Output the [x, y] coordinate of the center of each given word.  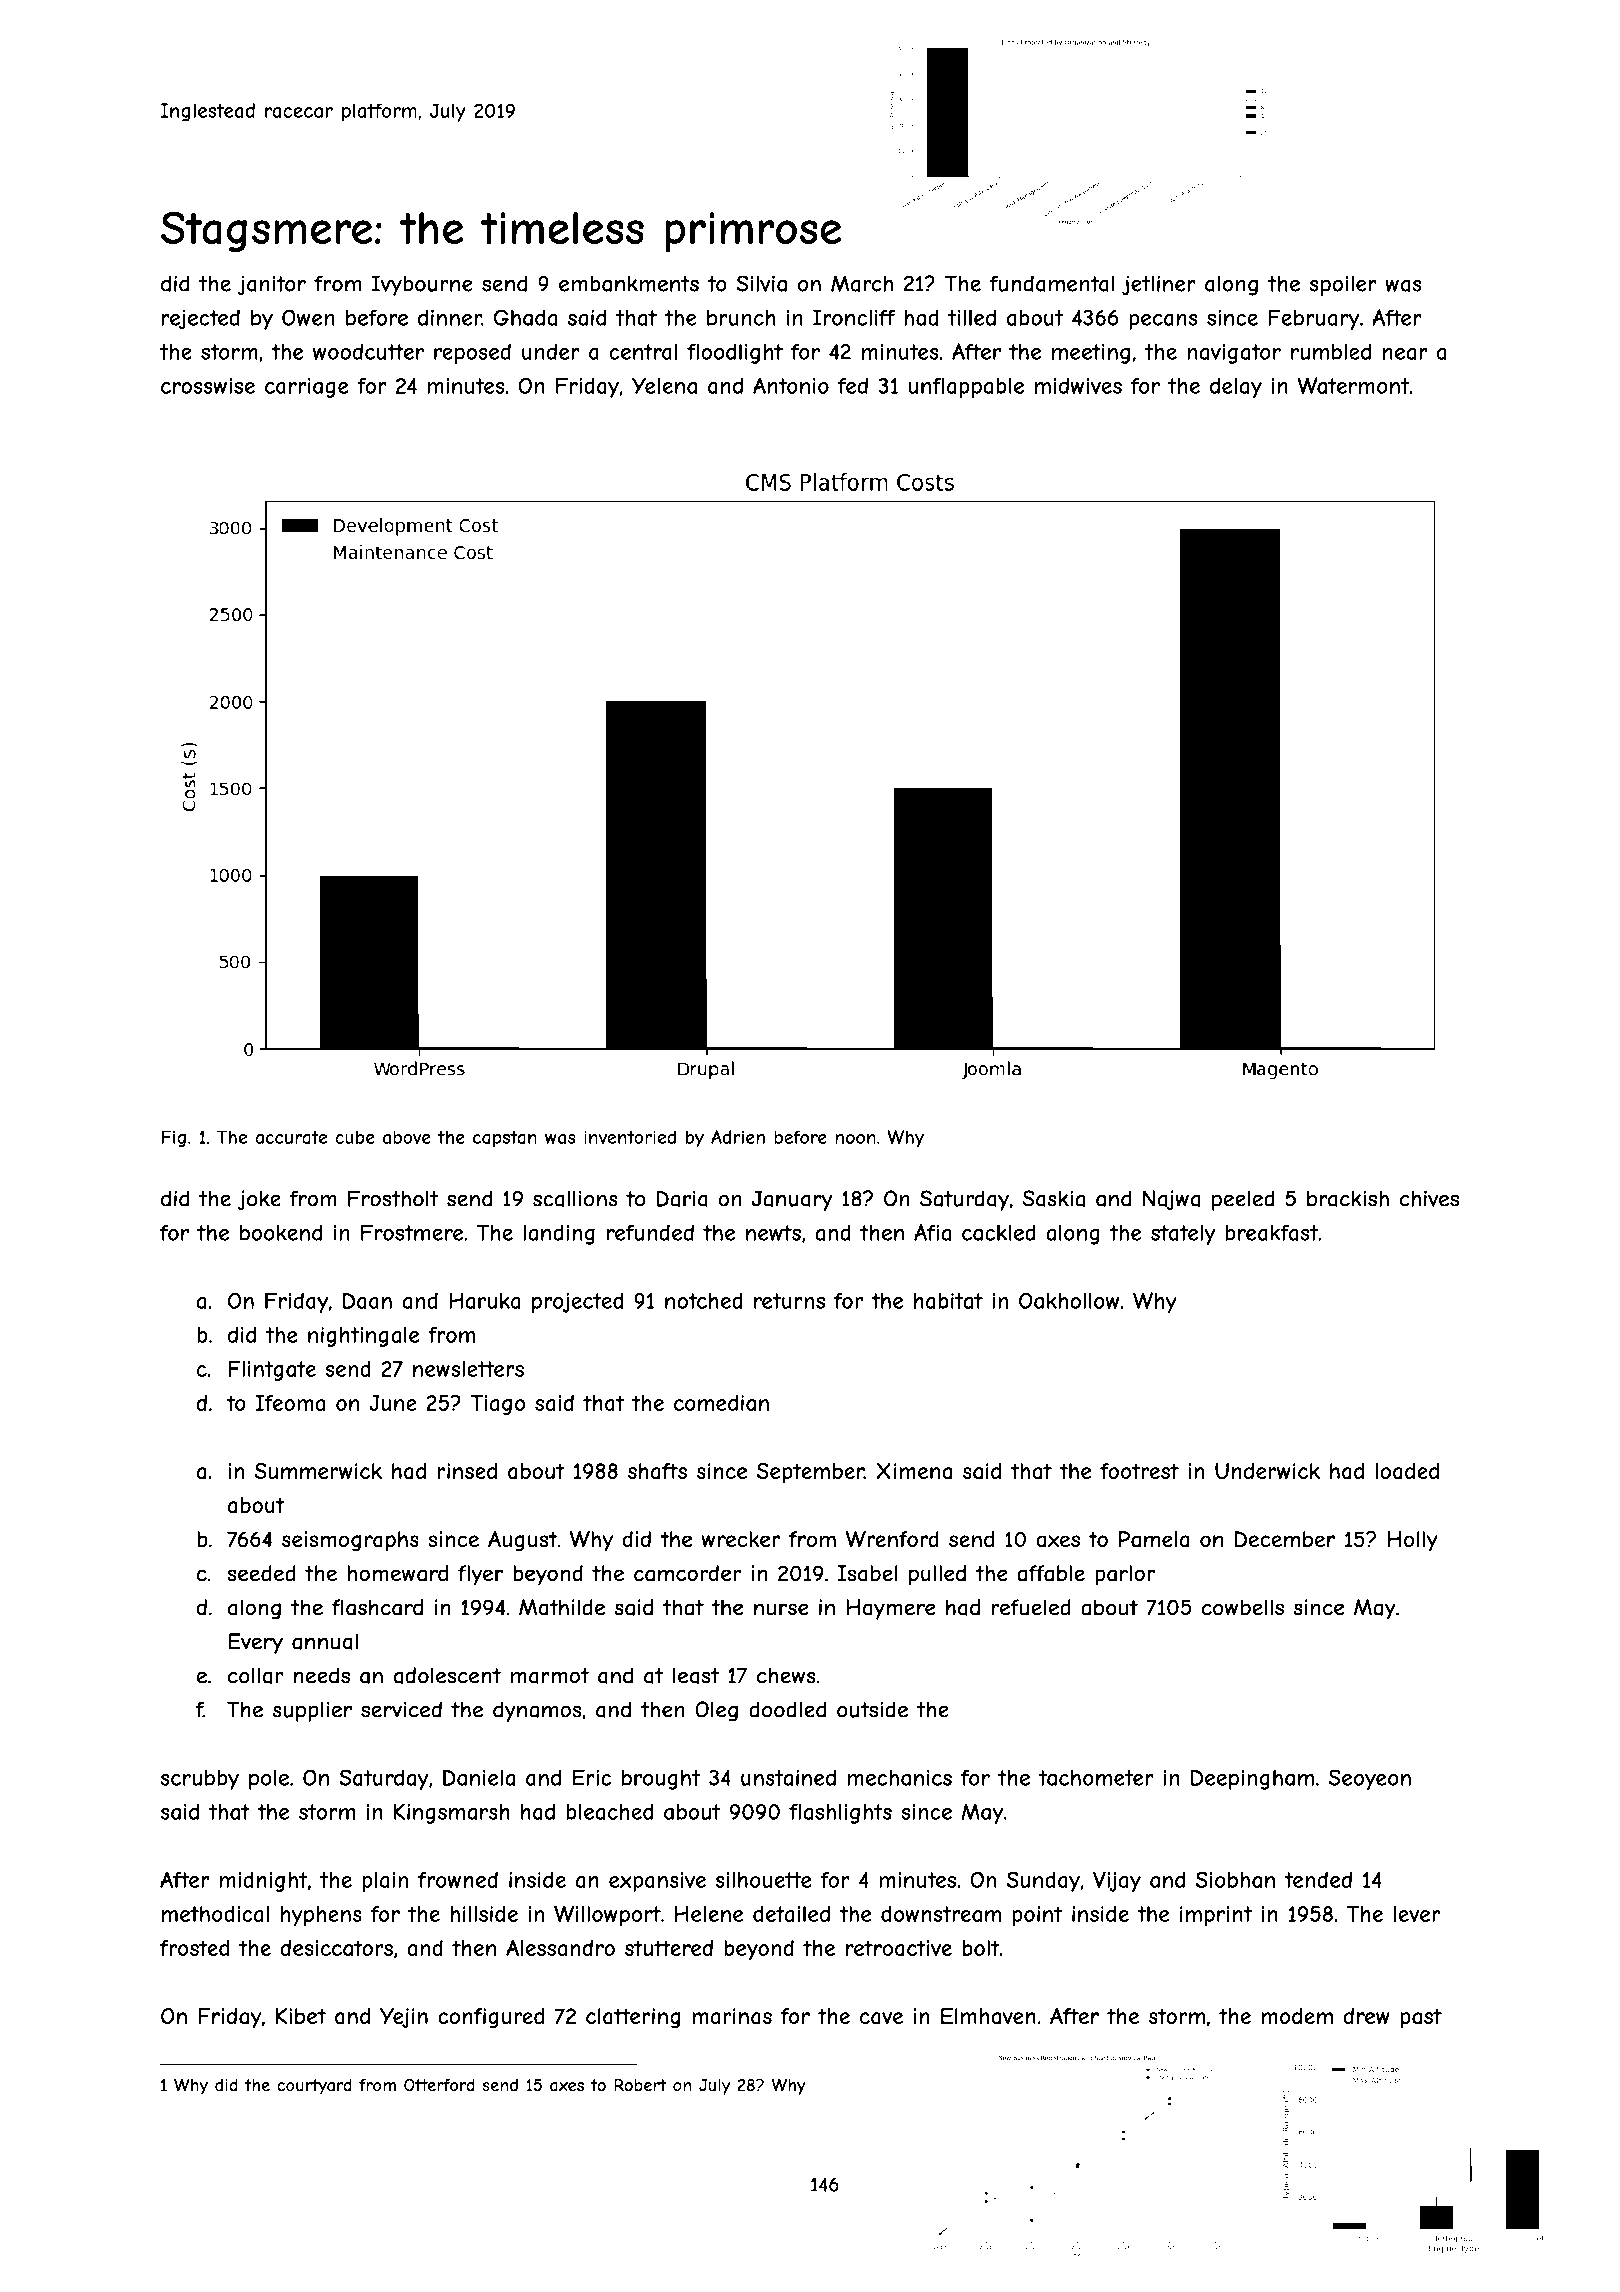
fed [853, 385]
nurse [781, 1609]
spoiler [1343, 285]
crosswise [208, 386]
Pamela [1154, 1539]
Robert [640, 2085]
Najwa [1172, 1200]
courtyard [314, 2086]
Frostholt [393, 1198]
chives [1429, 1198]
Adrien [738, 1137]
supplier [312, 1711]
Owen [308, 317]
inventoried [630, 1137]
